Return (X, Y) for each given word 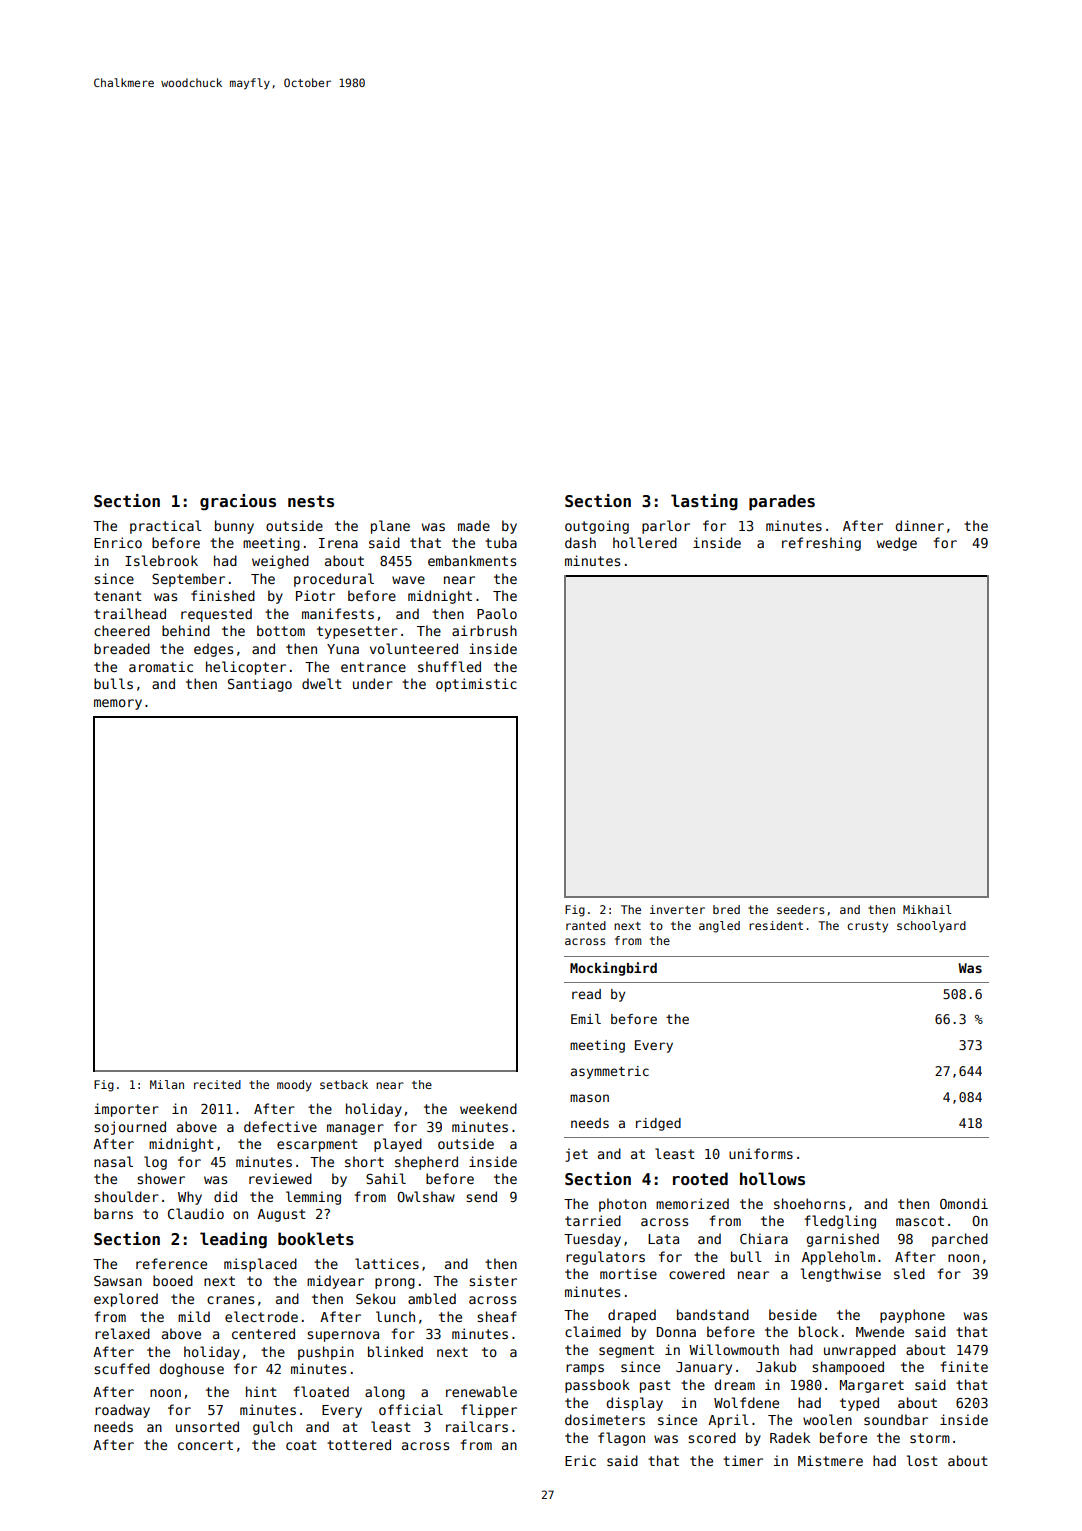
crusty (867, 927)
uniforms (761, 1153)
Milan (167, 1084)
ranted (586, 925)
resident (776, 925)
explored (126, 1300)
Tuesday (592, 1240)
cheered (122, 630)
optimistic (476, 685)
